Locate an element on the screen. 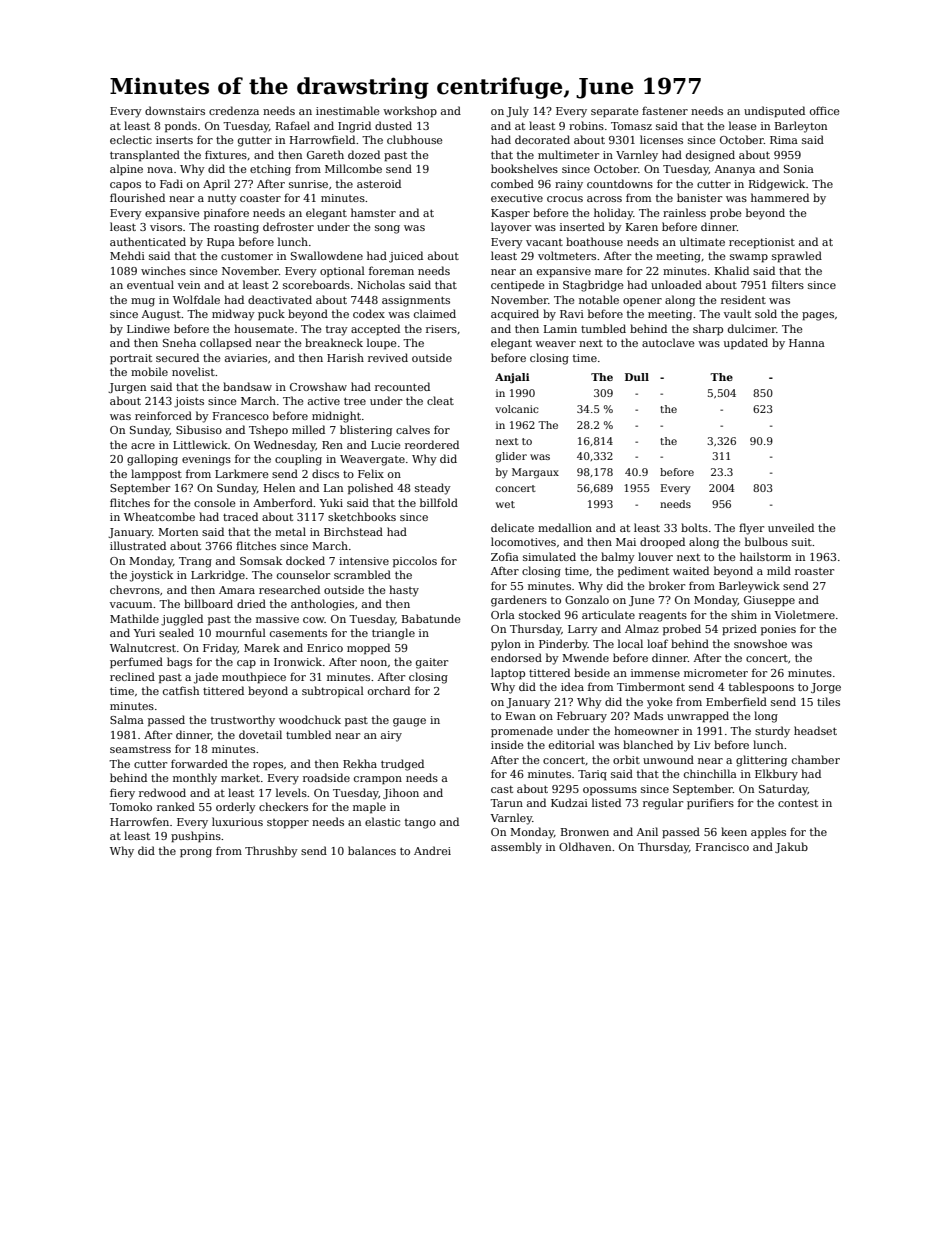  ultimate is located at coordinates (702, 241).
